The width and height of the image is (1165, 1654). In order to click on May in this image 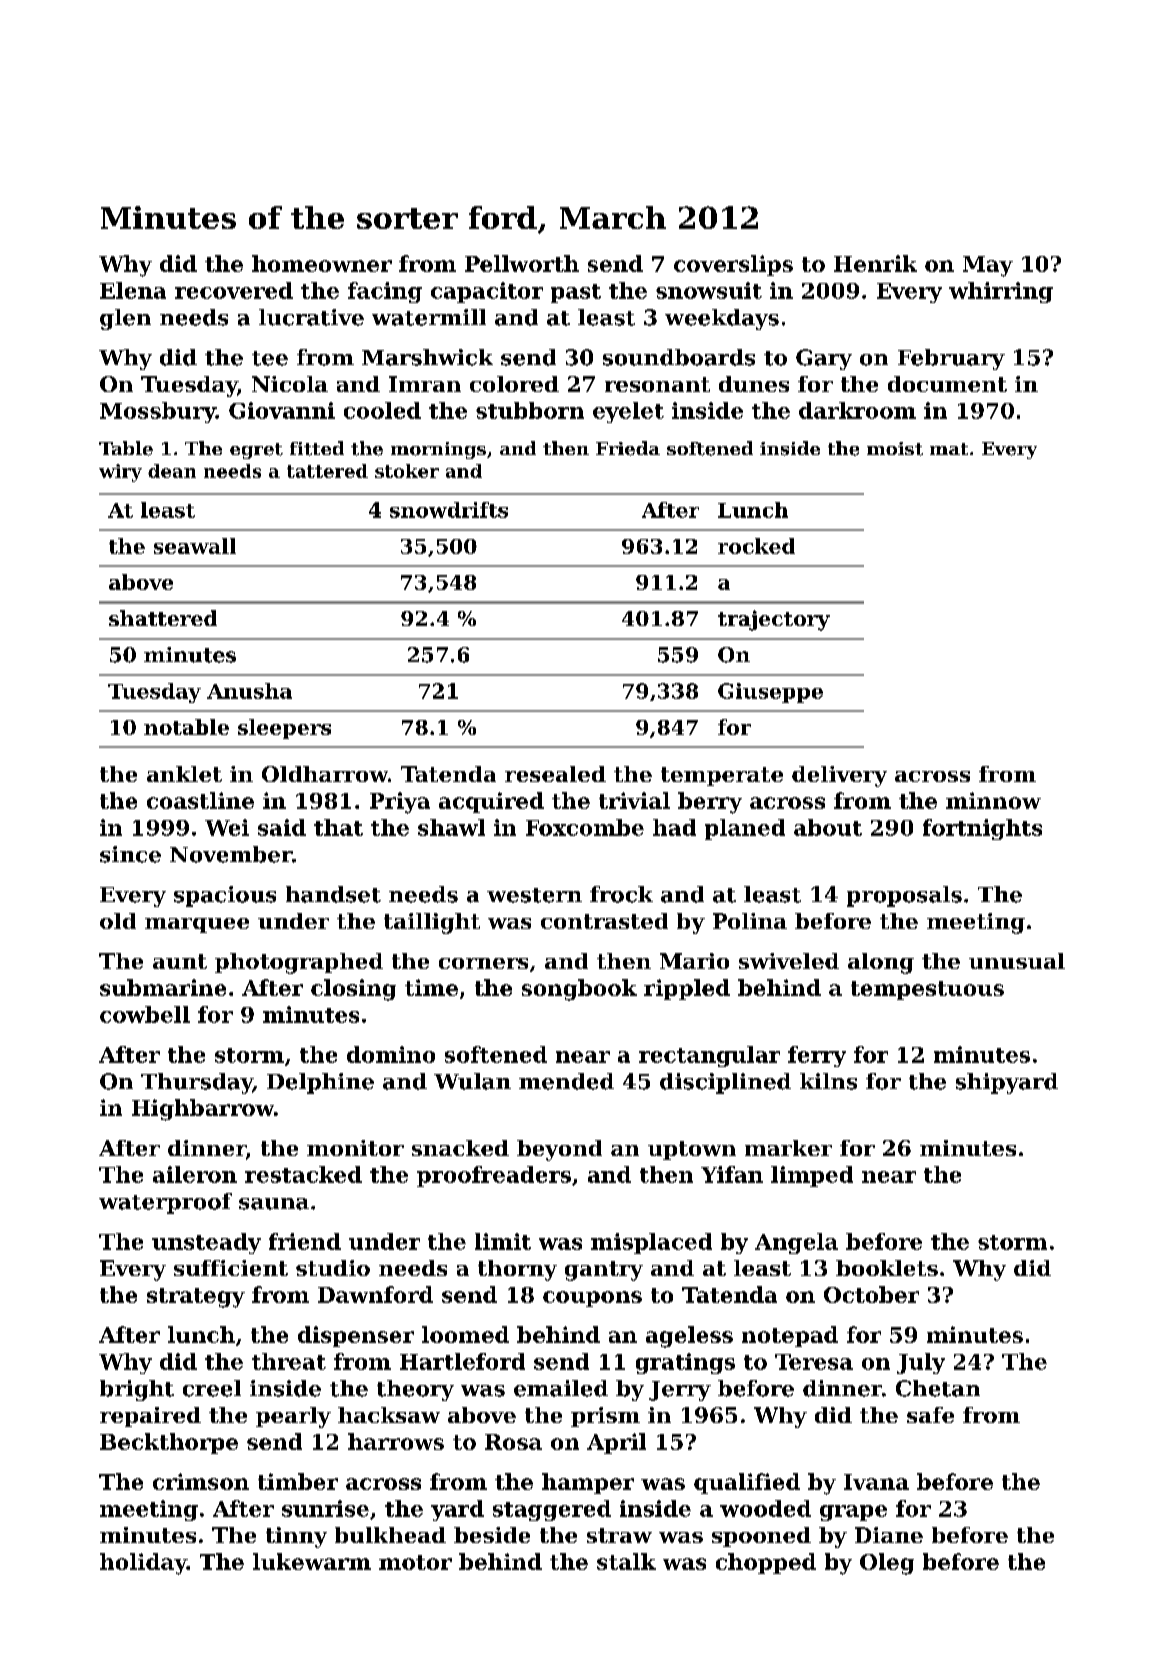, I will do `click(988, 266)`.
